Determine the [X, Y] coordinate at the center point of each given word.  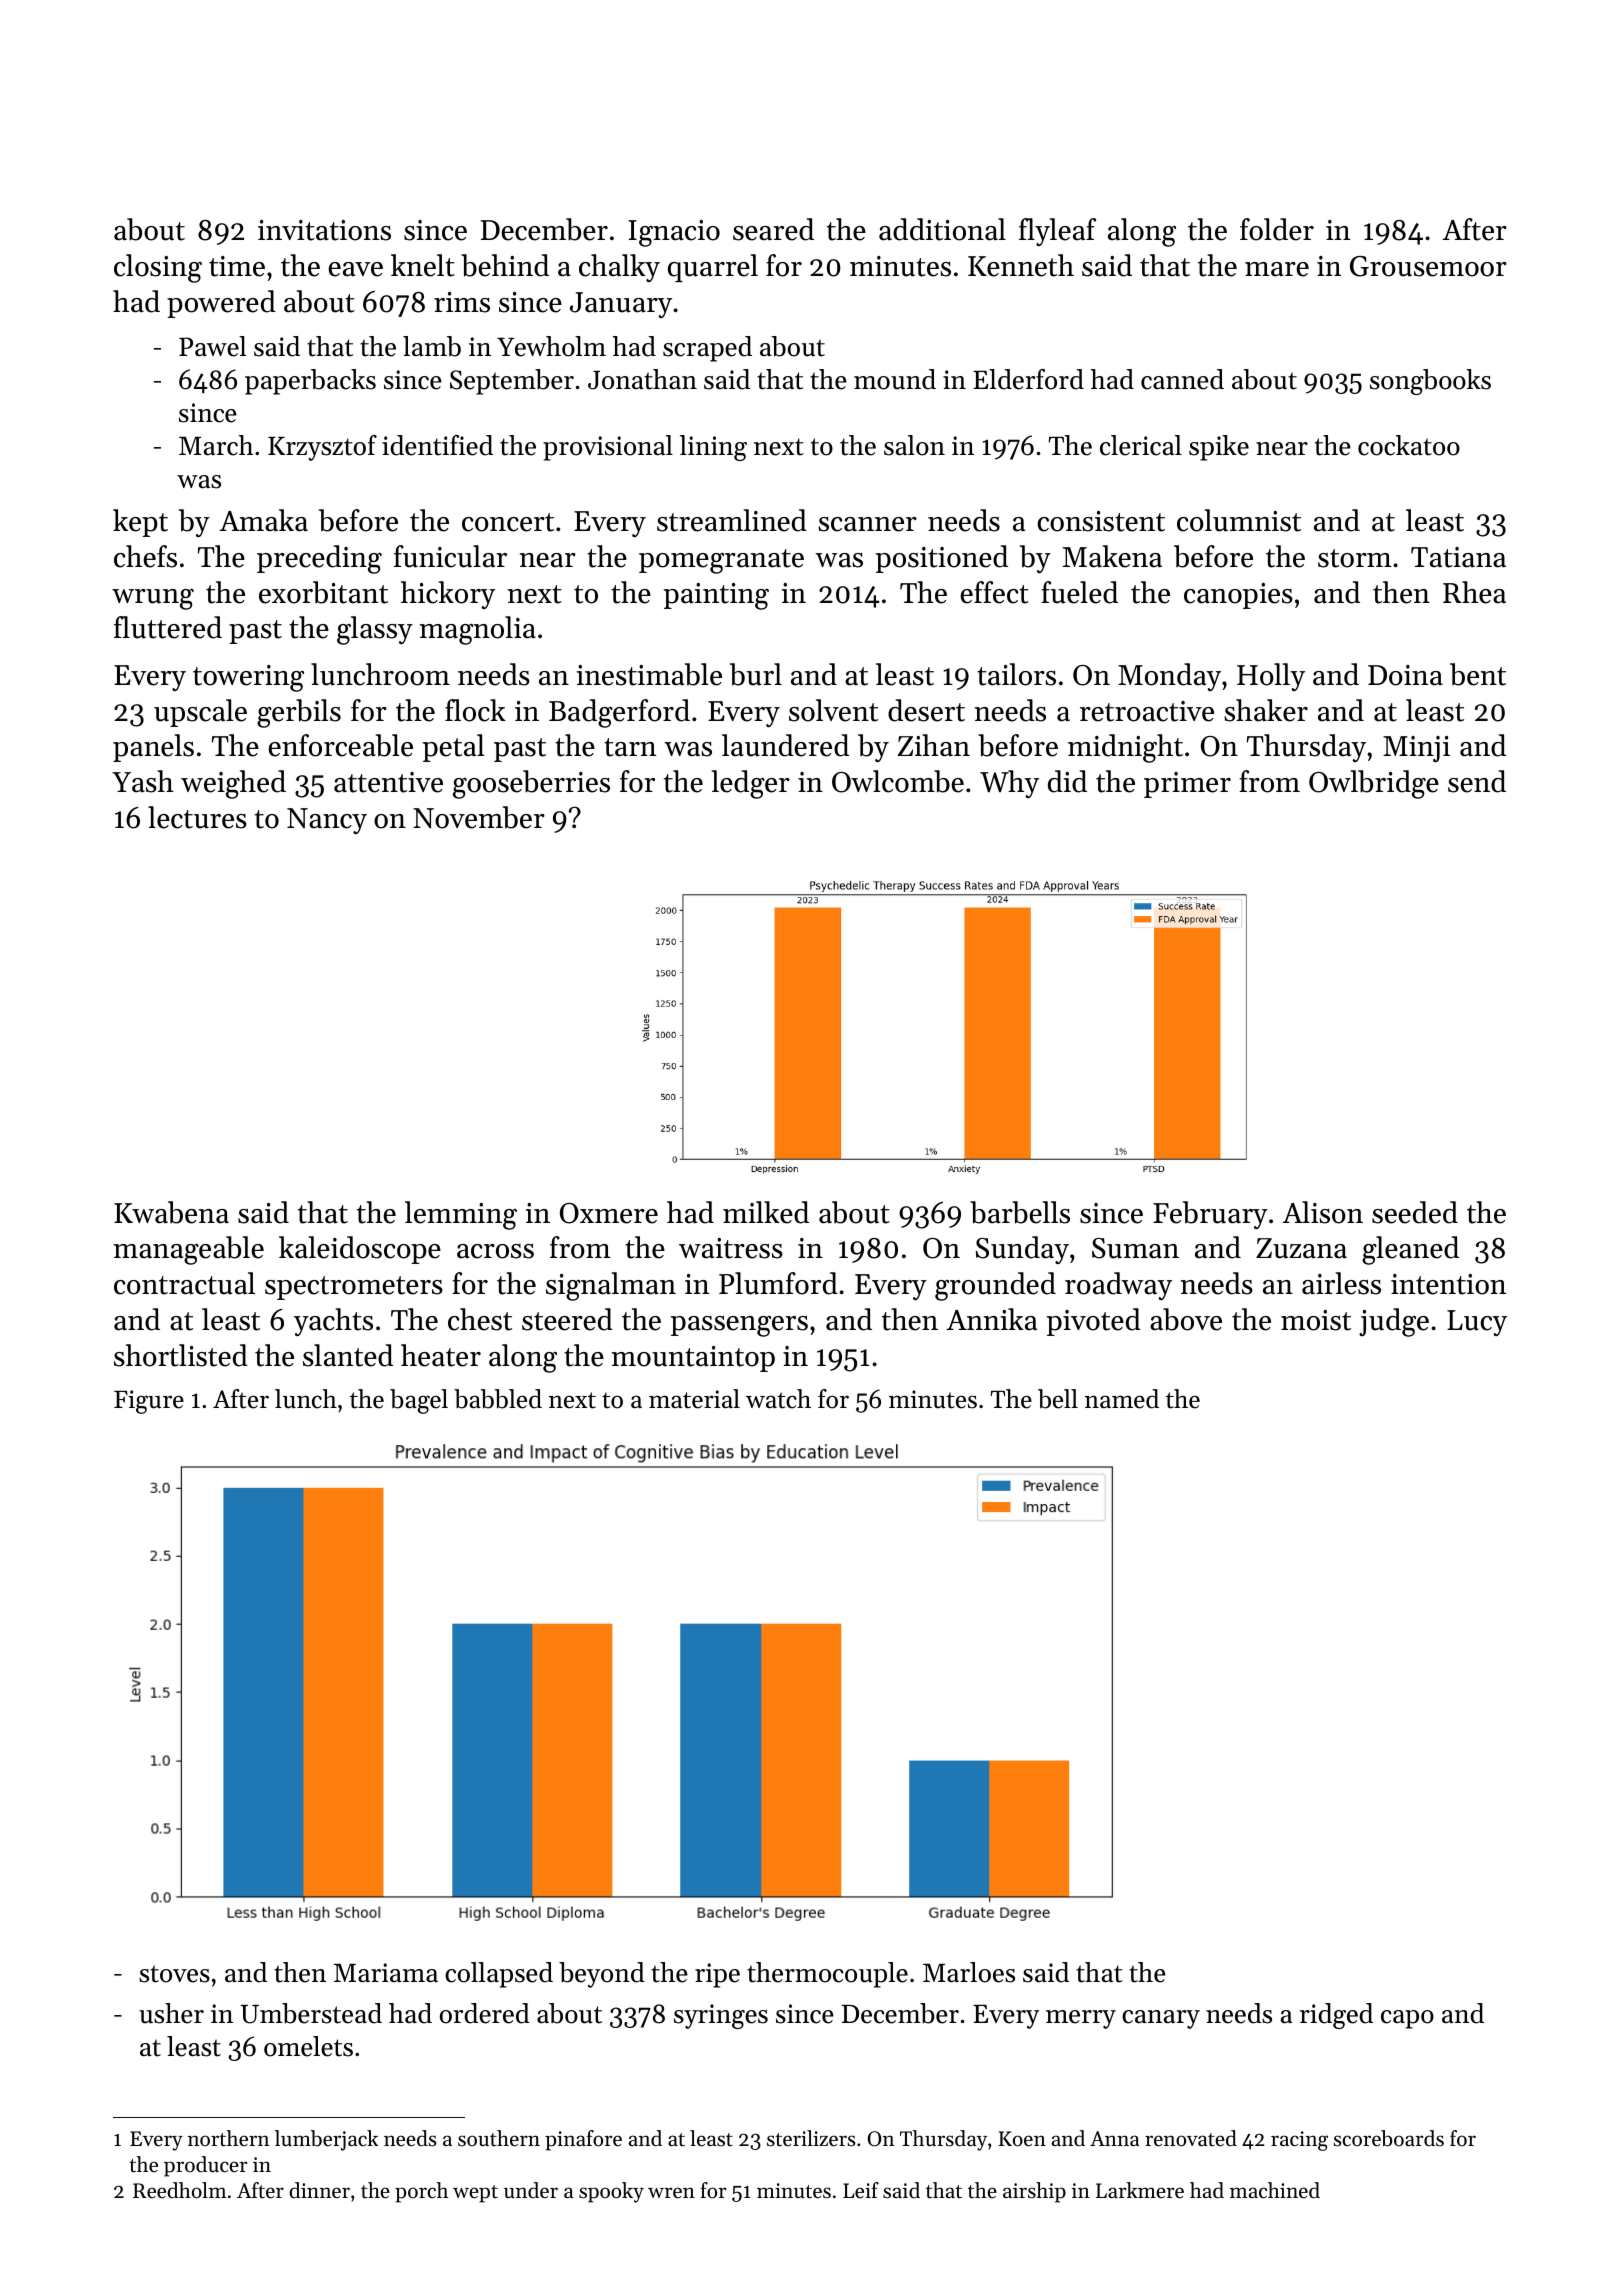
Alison [1322, 1212]
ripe [717, 1975]
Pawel [212, 346]
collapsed [499, 1975]
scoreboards [1388, 2138]
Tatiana [1458, 557]
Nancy [327, 821]
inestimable [649, 674]
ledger [751, 784]
